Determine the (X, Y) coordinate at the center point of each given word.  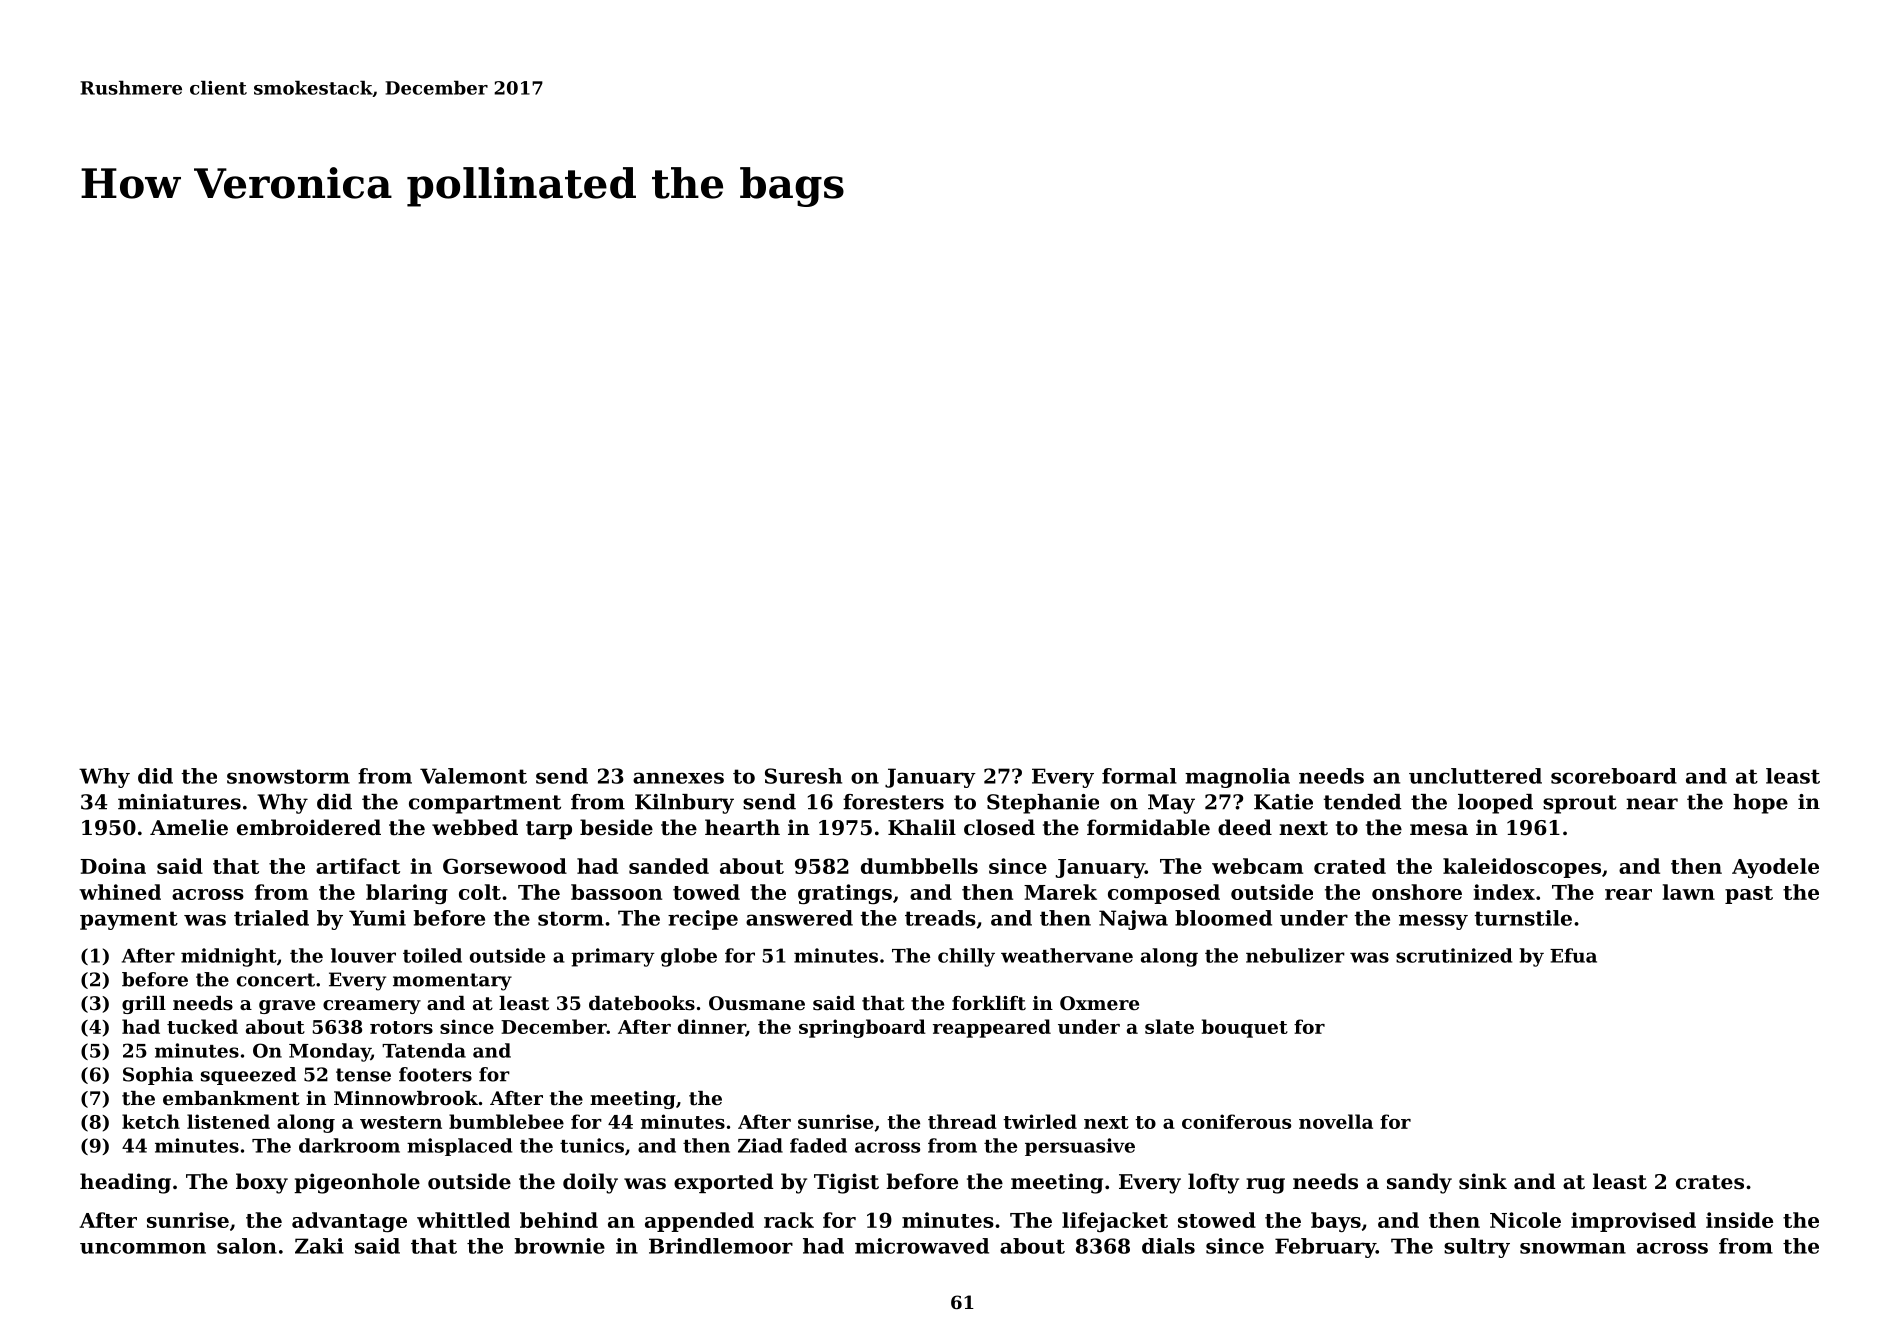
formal (1139, 776)
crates (1710, 1182)
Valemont (473, 776)
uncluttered (1475, 776)
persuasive (1080, 1147)
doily (590, 1183)
